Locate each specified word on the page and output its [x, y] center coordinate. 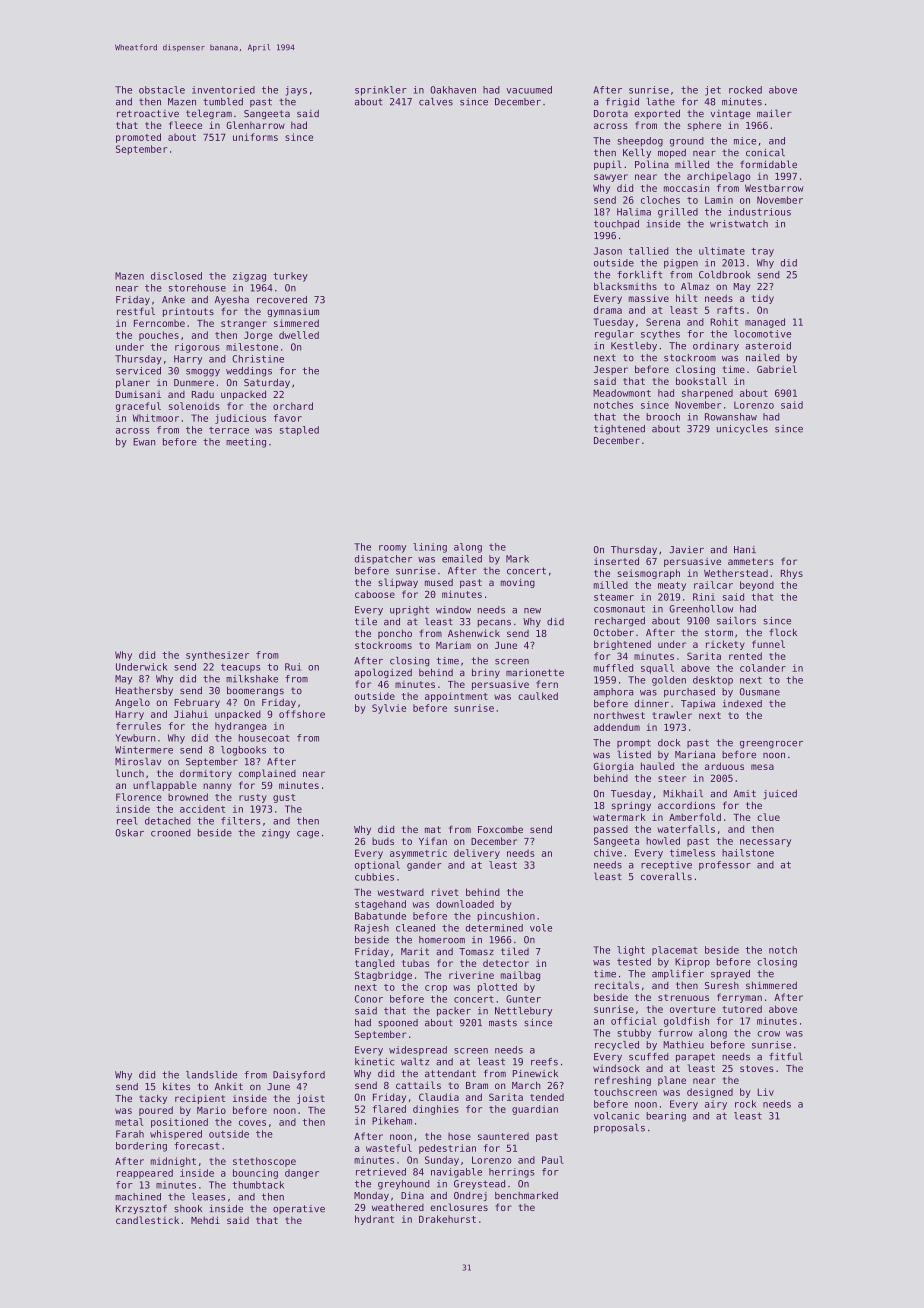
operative [299, 1209]
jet [713, 91]
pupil [608, 165]
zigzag [249, 277]
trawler [672, 715]
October [614, 632]
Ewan [144, 442]
